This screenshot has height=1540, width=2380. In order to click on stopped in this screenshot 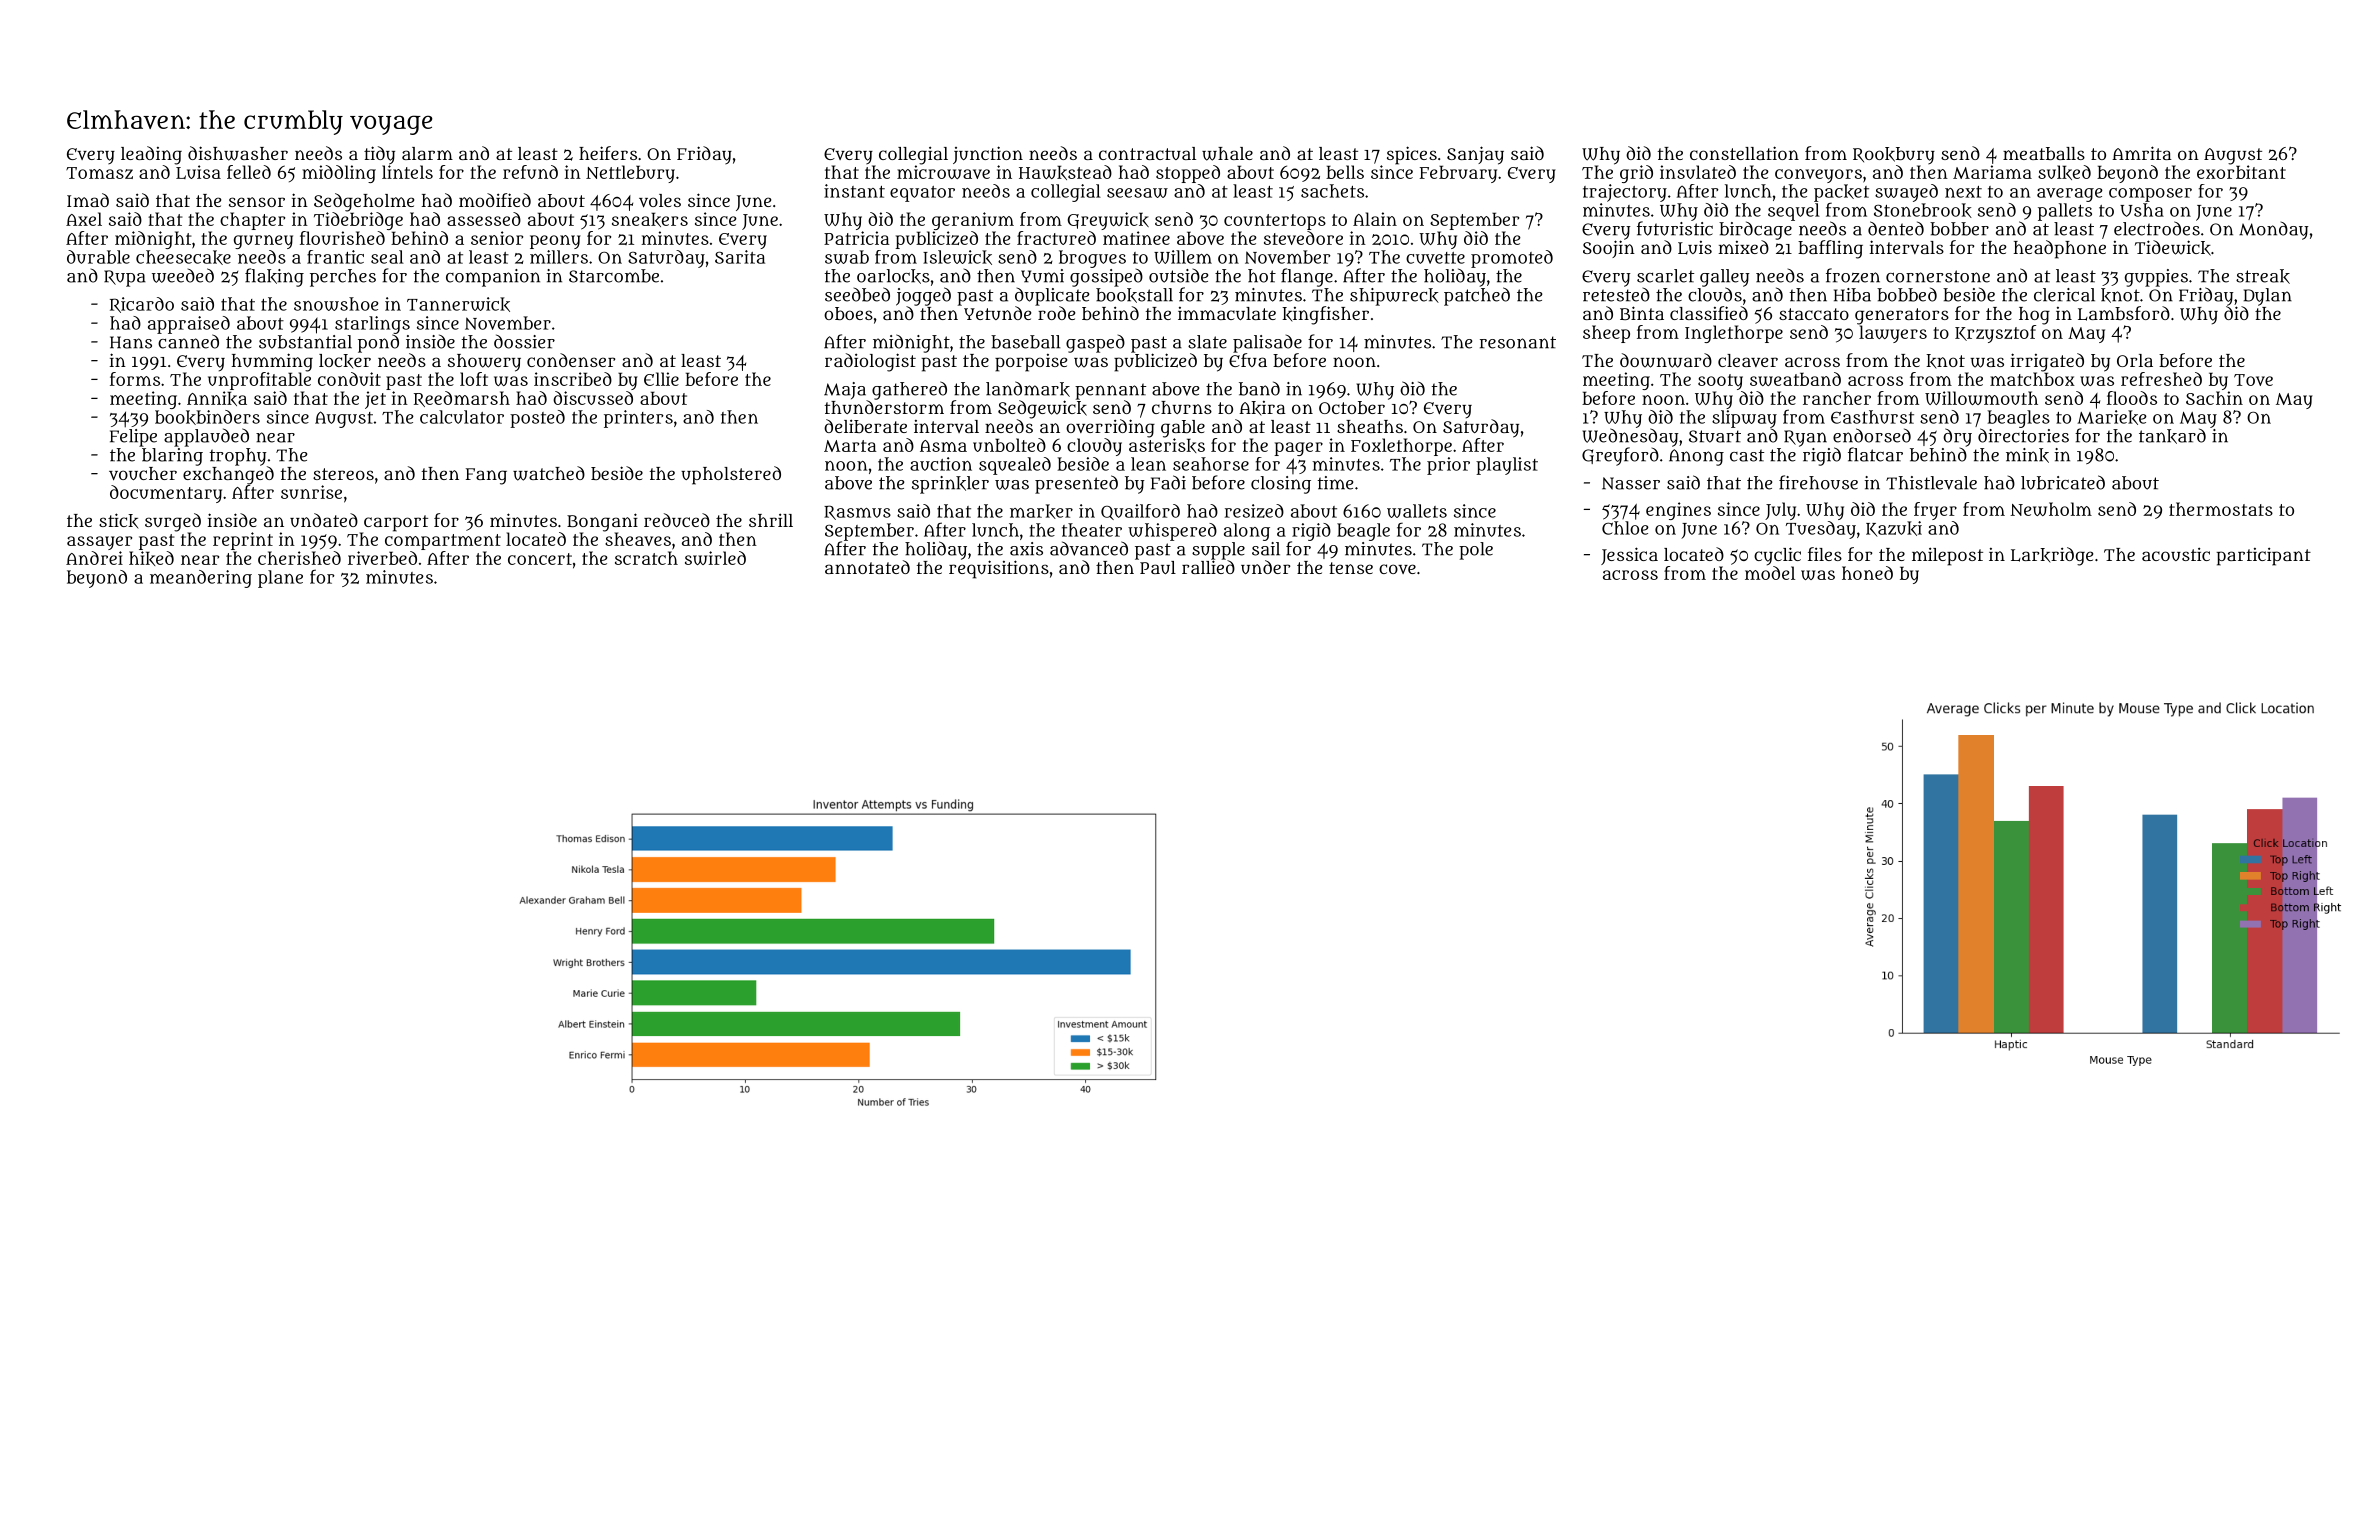, I will do `click(1188, 174)`.
